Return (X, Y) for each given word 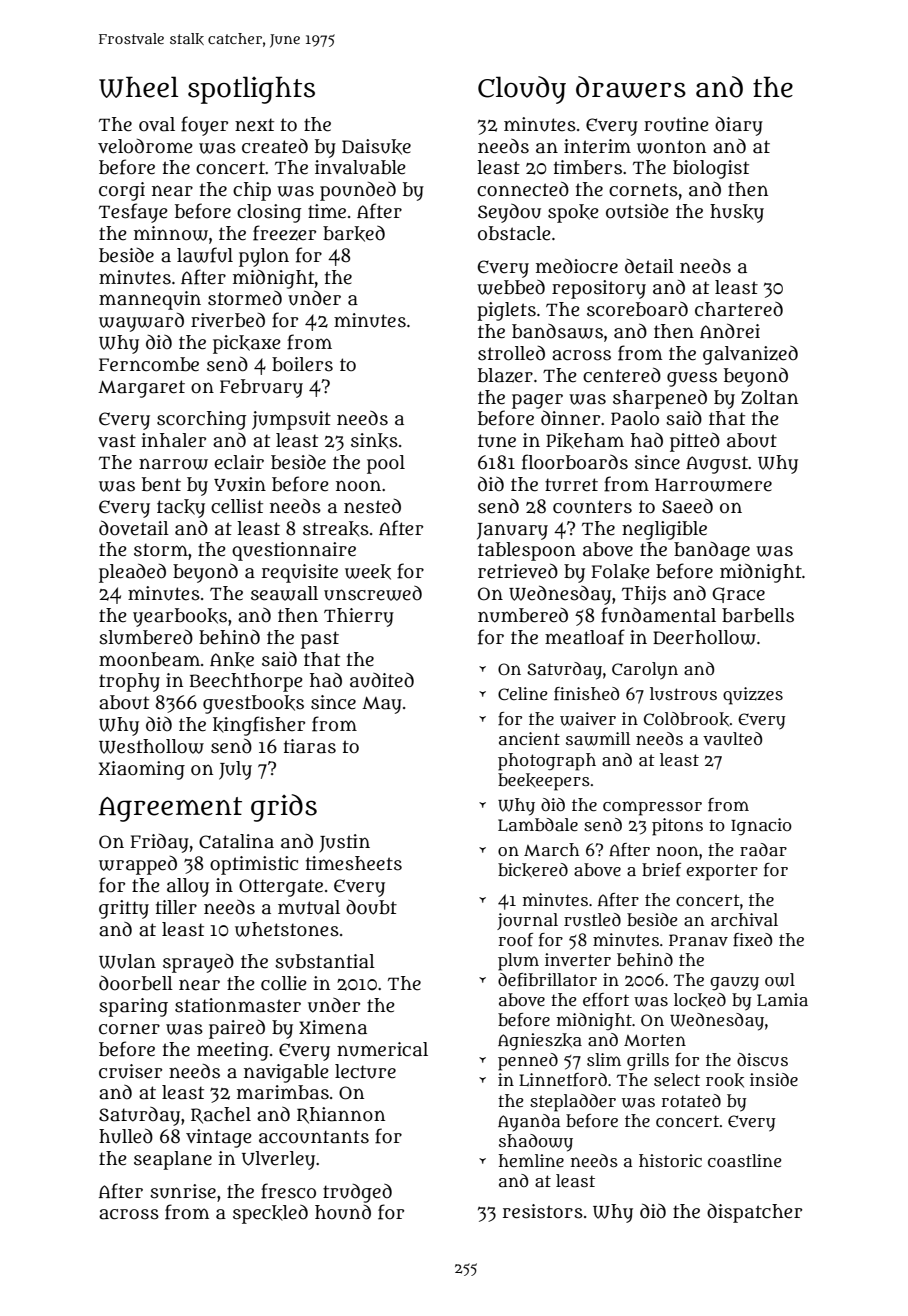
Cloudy (522, 90)
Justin (344, 843)
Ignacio (761, 827)
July (235, 770)
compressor (652, 808)
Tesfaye (133, 213)
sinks (374, 441)
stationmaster (238, 1005)
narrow (173, 464)
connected (523, 189)
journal (527, 921)
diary (739, 126)
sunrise (183, 1191)
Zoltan (769, 397)
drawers (631, 87)
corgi (122, 191)
